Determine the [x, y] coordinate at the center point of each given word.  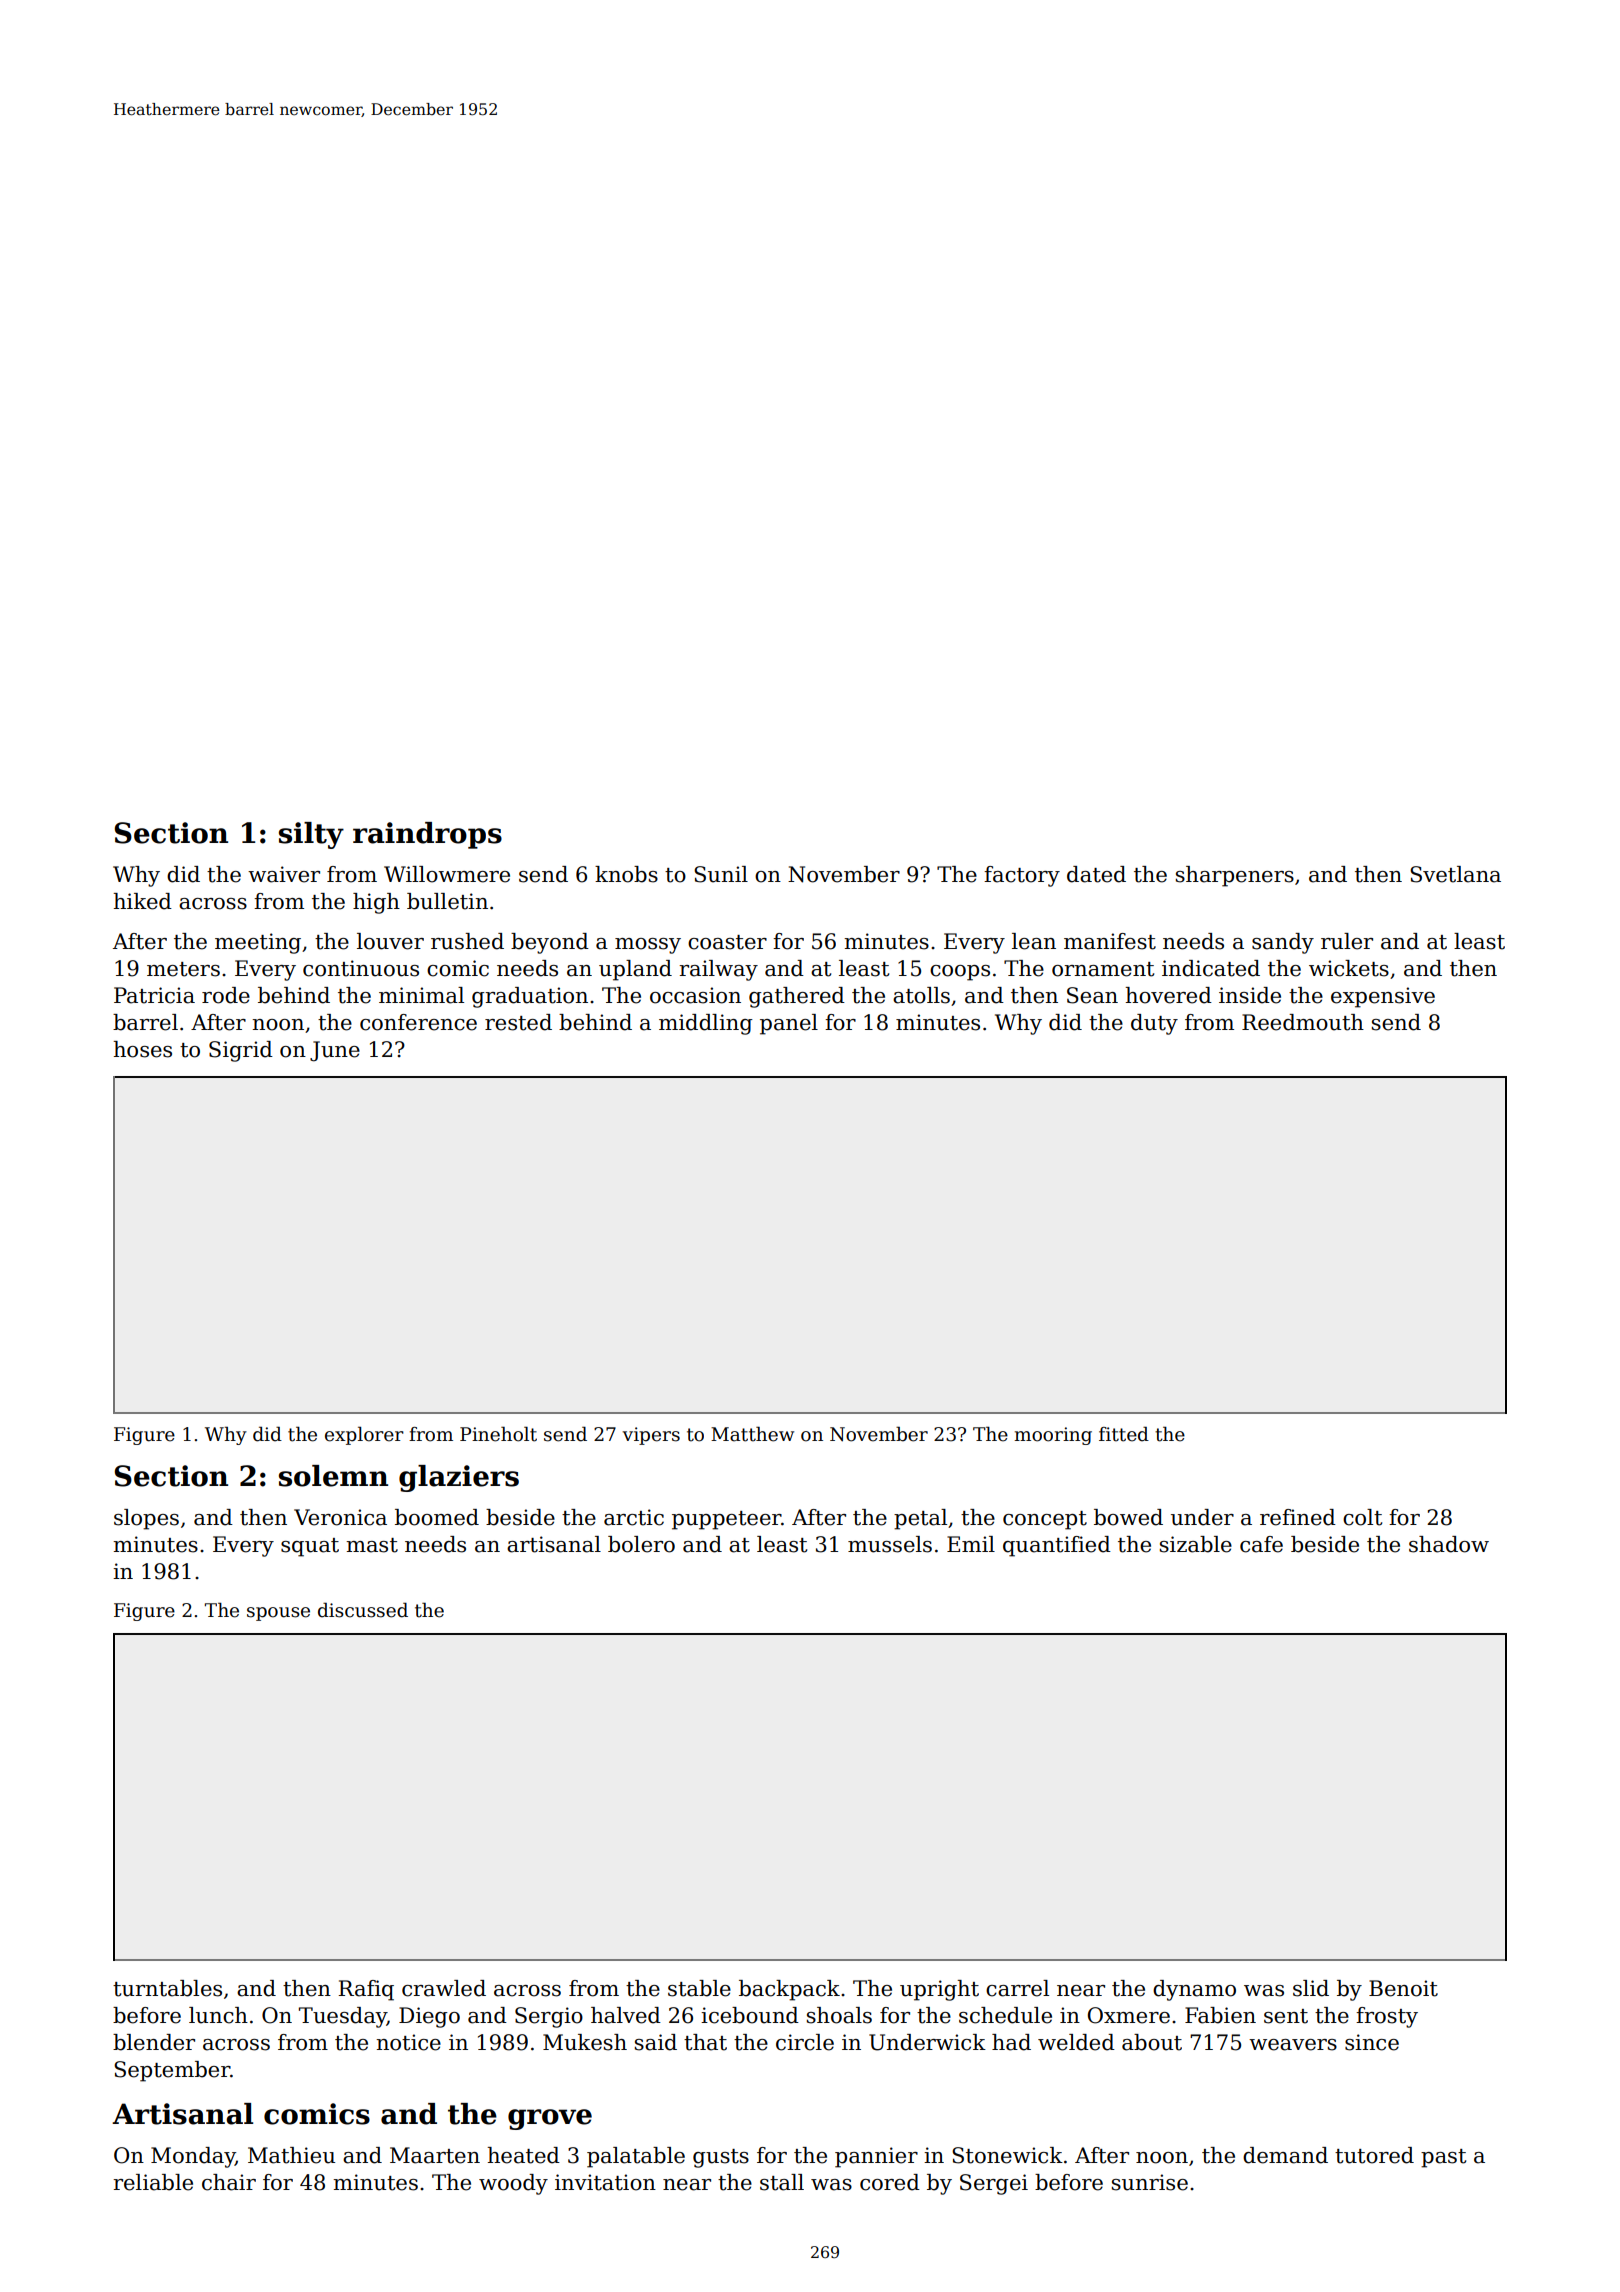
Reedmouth [1303, 1022]
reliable [153, 2182]
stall [782, 2182]
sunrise [1150, 2182]
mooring [1053, 1436]
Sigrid [241, 1051]
